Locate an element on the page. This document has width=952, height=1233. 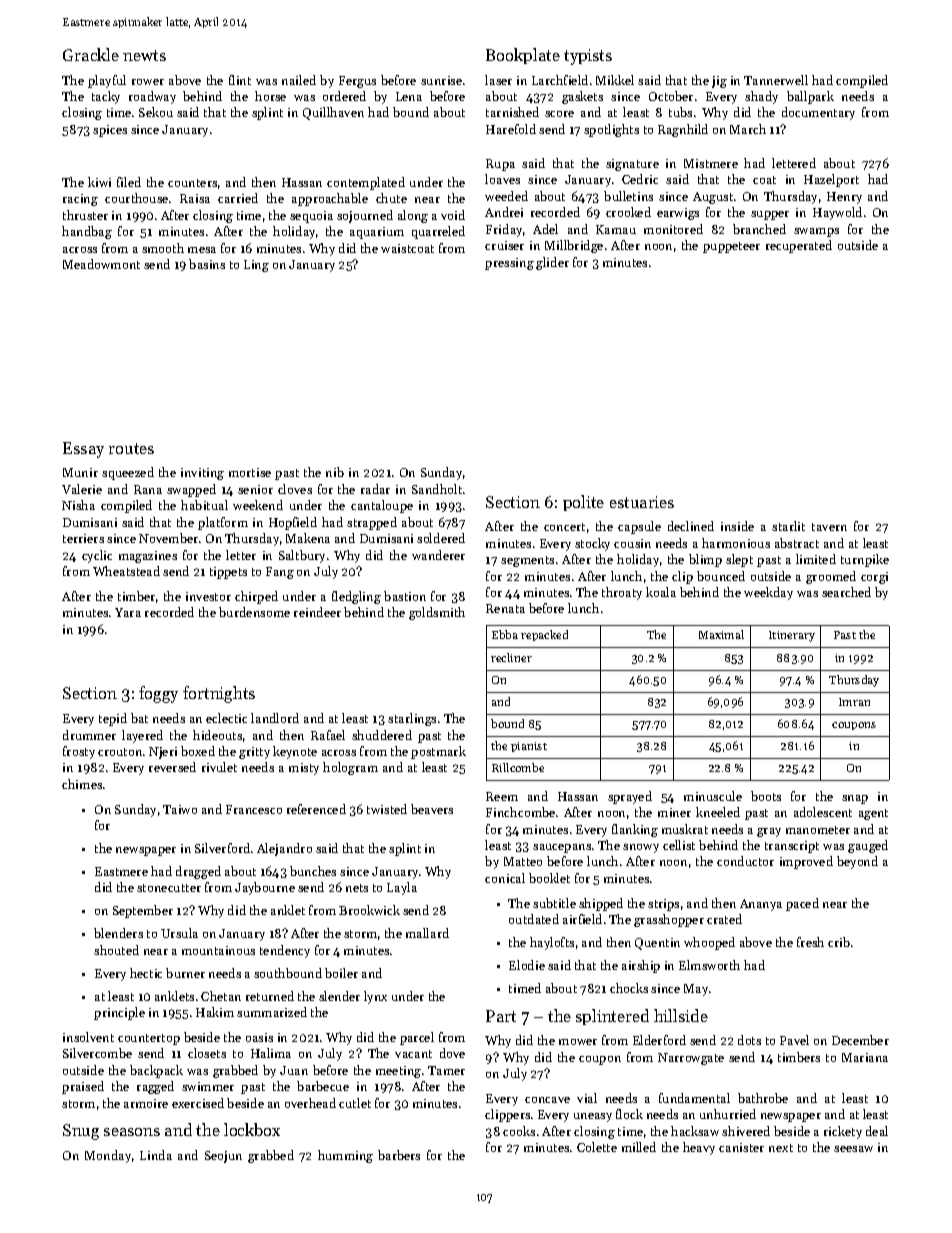
score is located at coordinates (559, 114).
